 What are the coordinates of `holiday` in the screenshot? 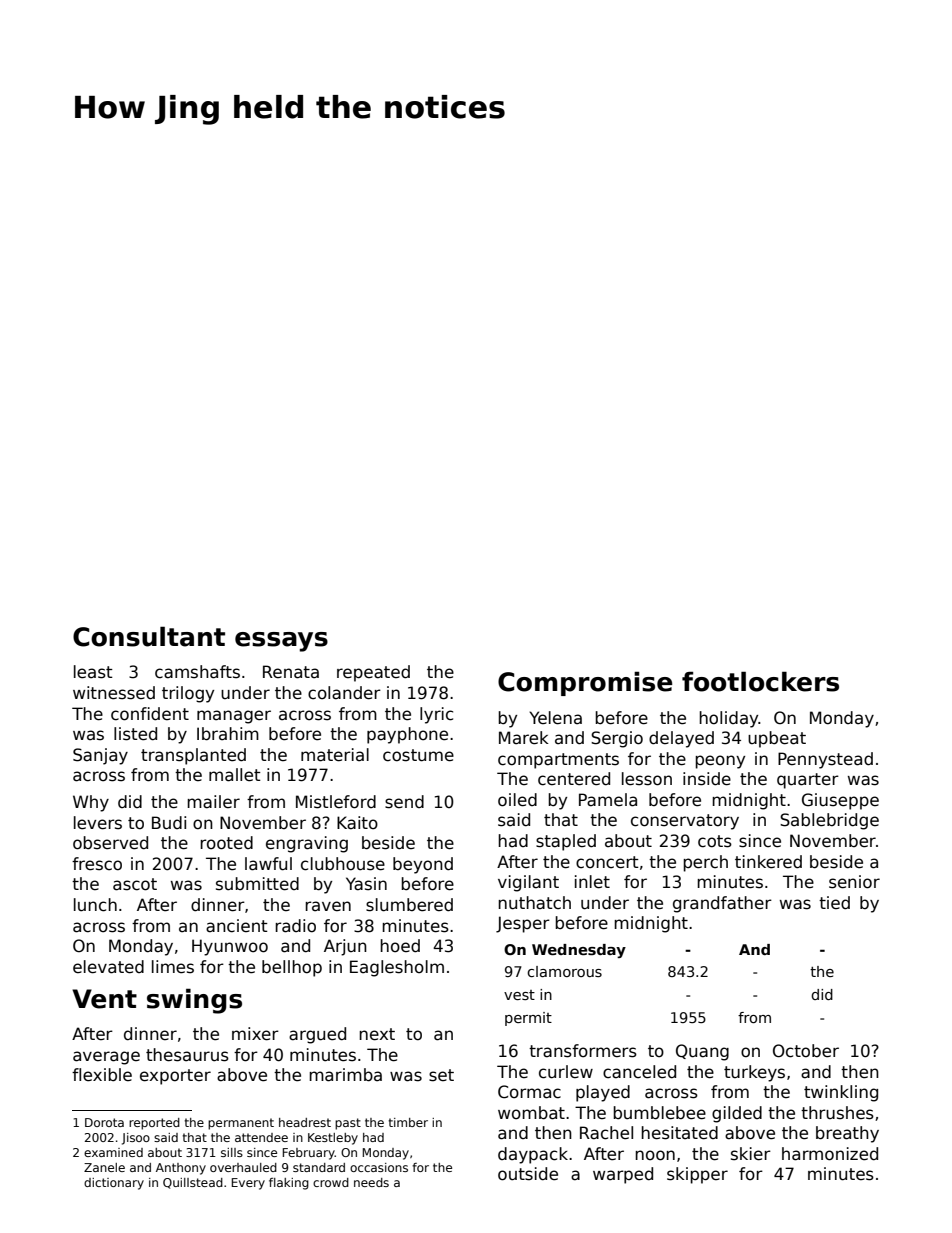 It's located at (729, 719).
